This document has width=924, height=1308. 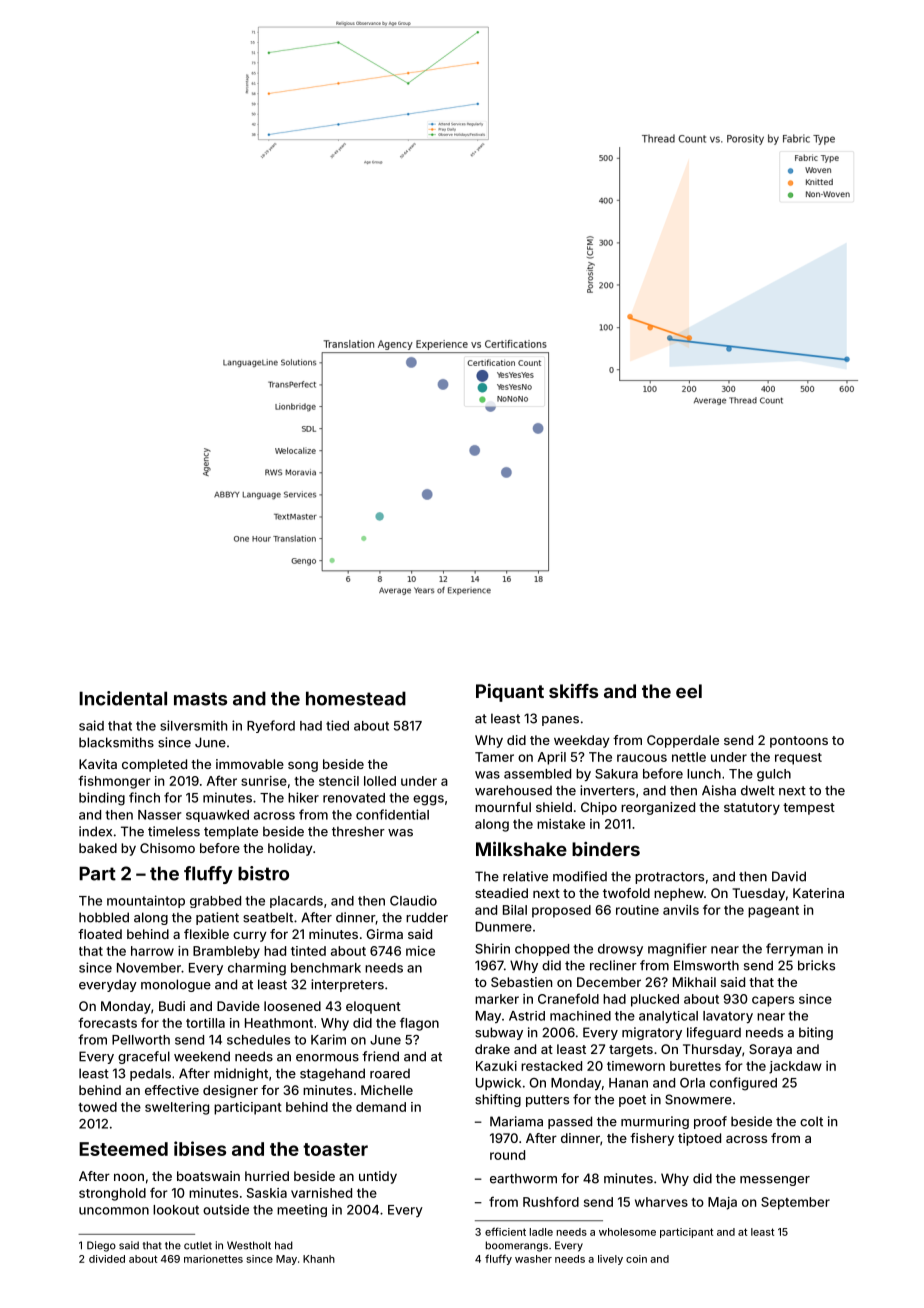 I want to click on Budi, so click(x=172, y=1006).
